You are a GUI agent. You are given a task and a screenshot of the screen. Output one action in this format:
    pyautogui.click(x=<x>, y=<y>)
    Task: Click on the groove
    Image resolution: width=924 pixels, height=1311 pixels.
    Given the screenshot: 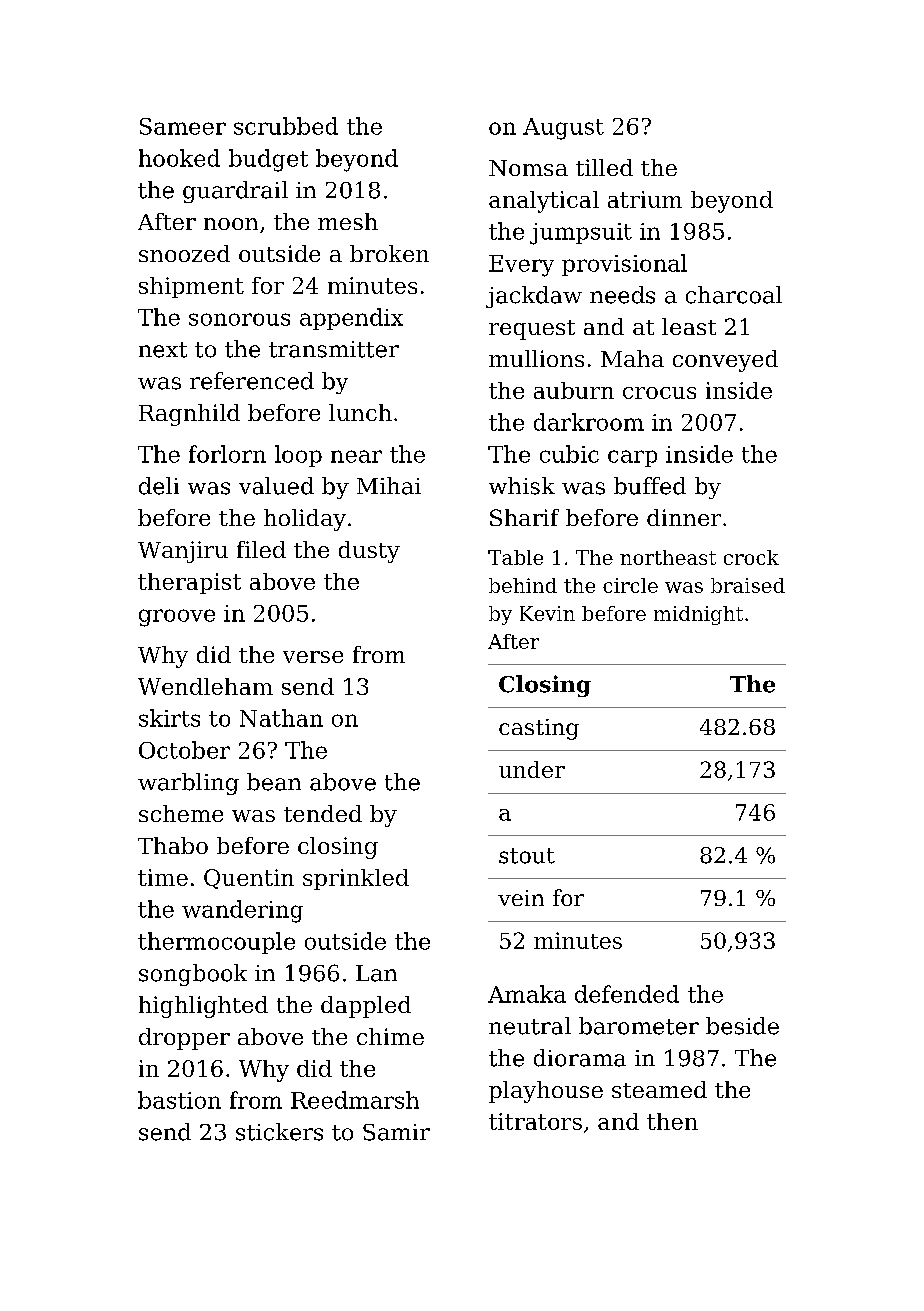 What is the action you would take?
    pyautogui.click(x=177, y=618)
